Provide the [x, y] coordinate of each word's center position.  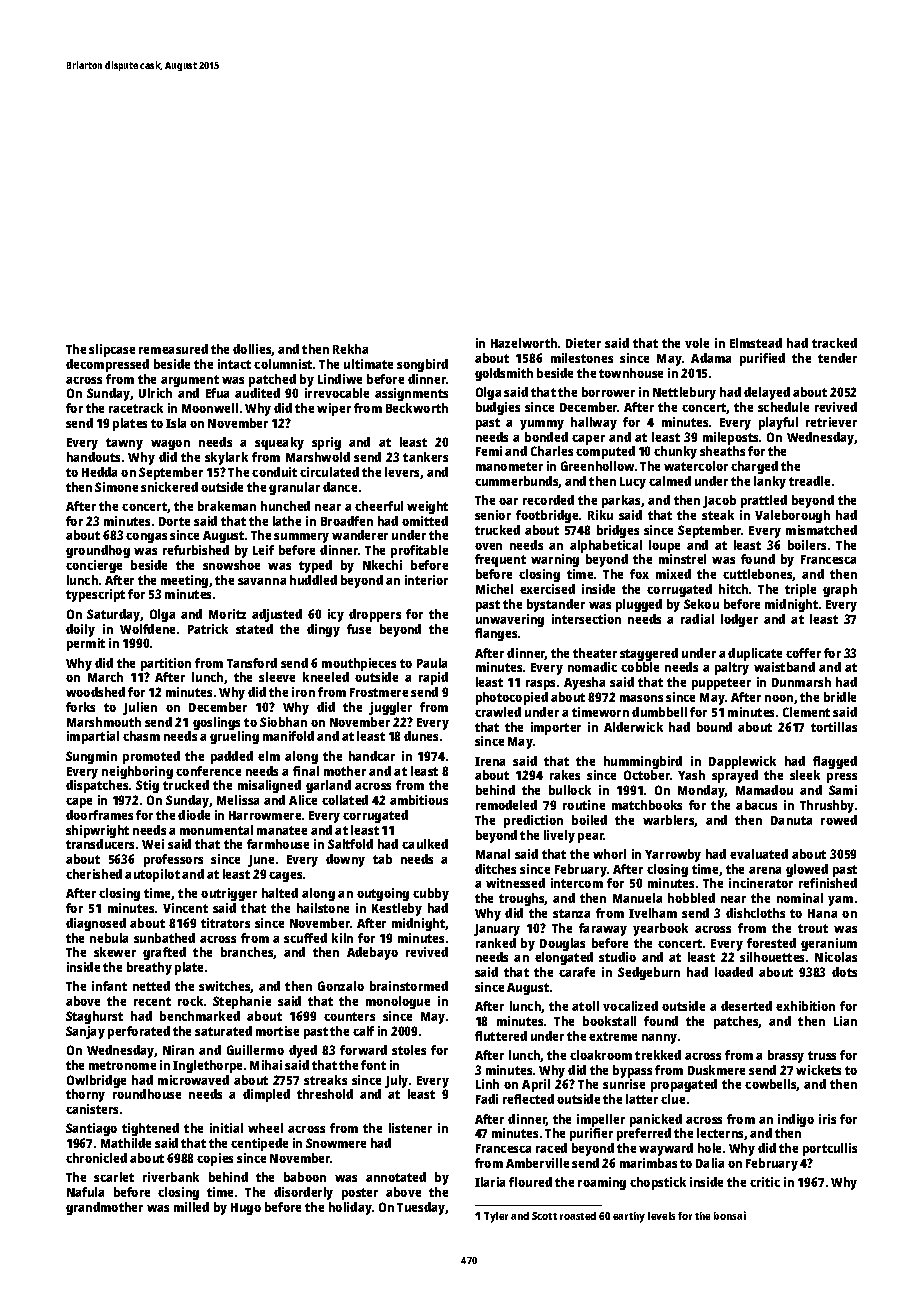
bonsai [730, 1215]
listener [410, 1128]
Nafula [85, 1192]
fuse [359, 629]
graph [840, 590]
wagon [170, 445]
